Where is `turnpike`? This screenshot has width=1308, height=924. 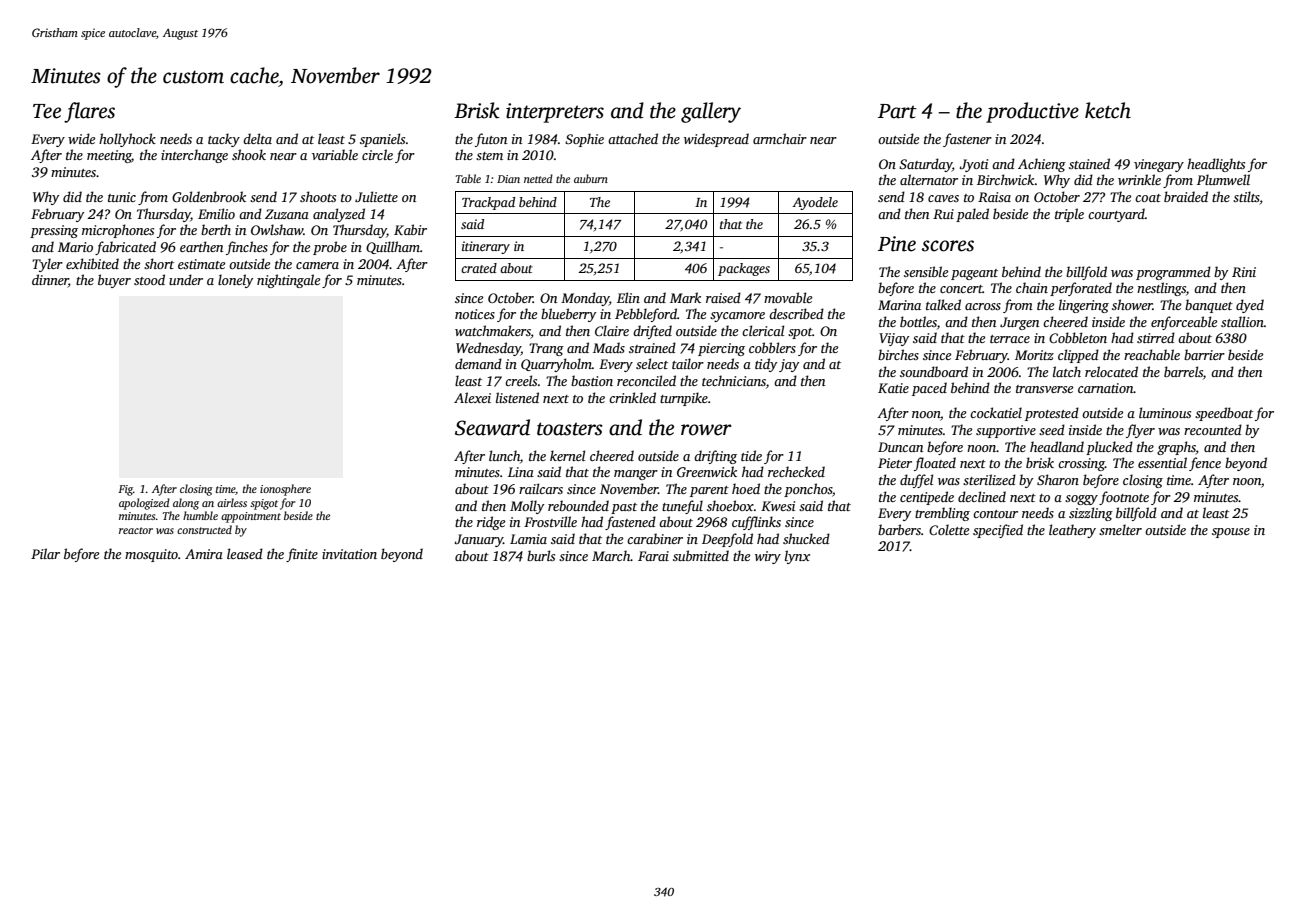 turnpike is located at coordinates (684, 399).
